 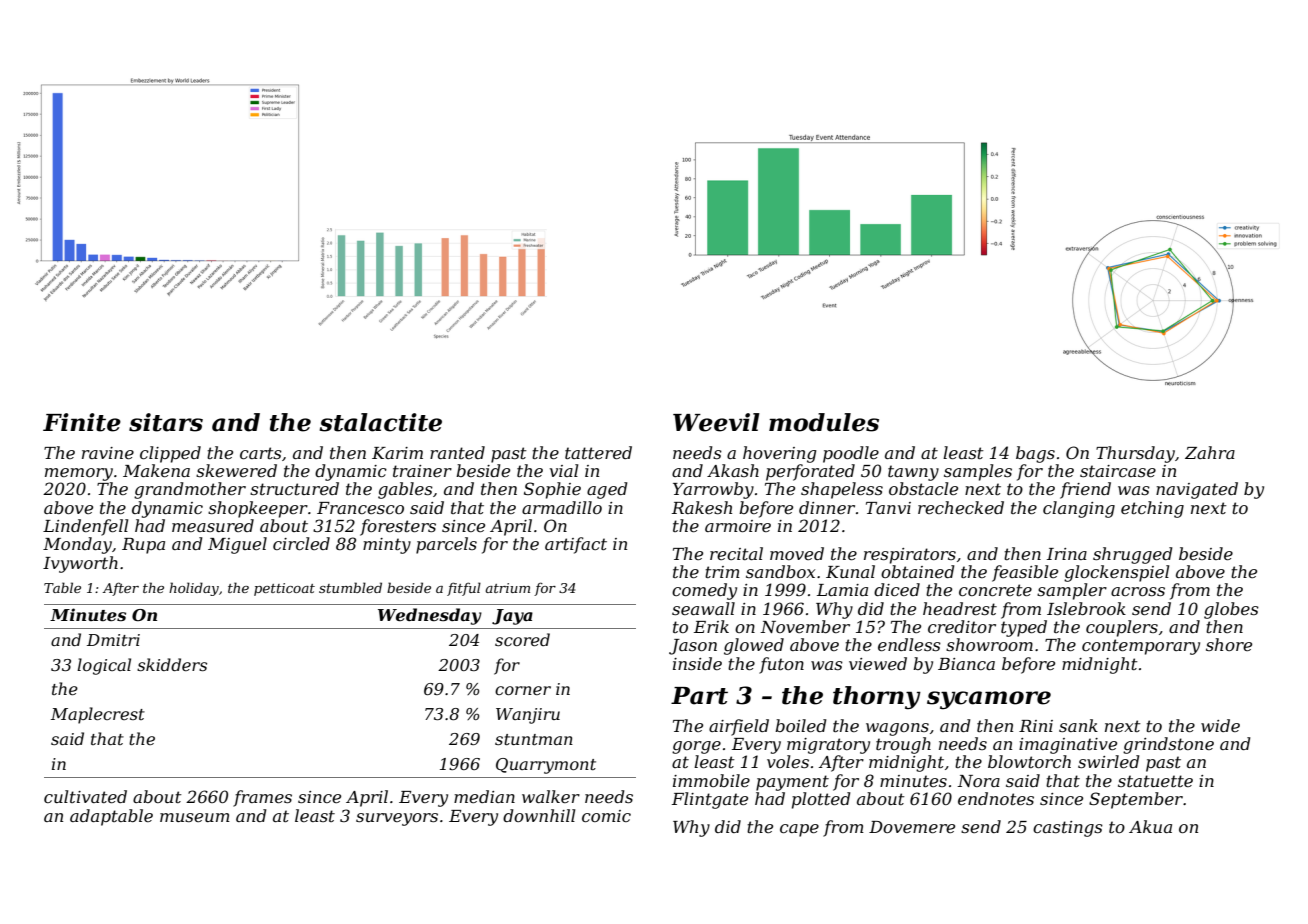 I want to click on modules, so click(x=824, y=422).
